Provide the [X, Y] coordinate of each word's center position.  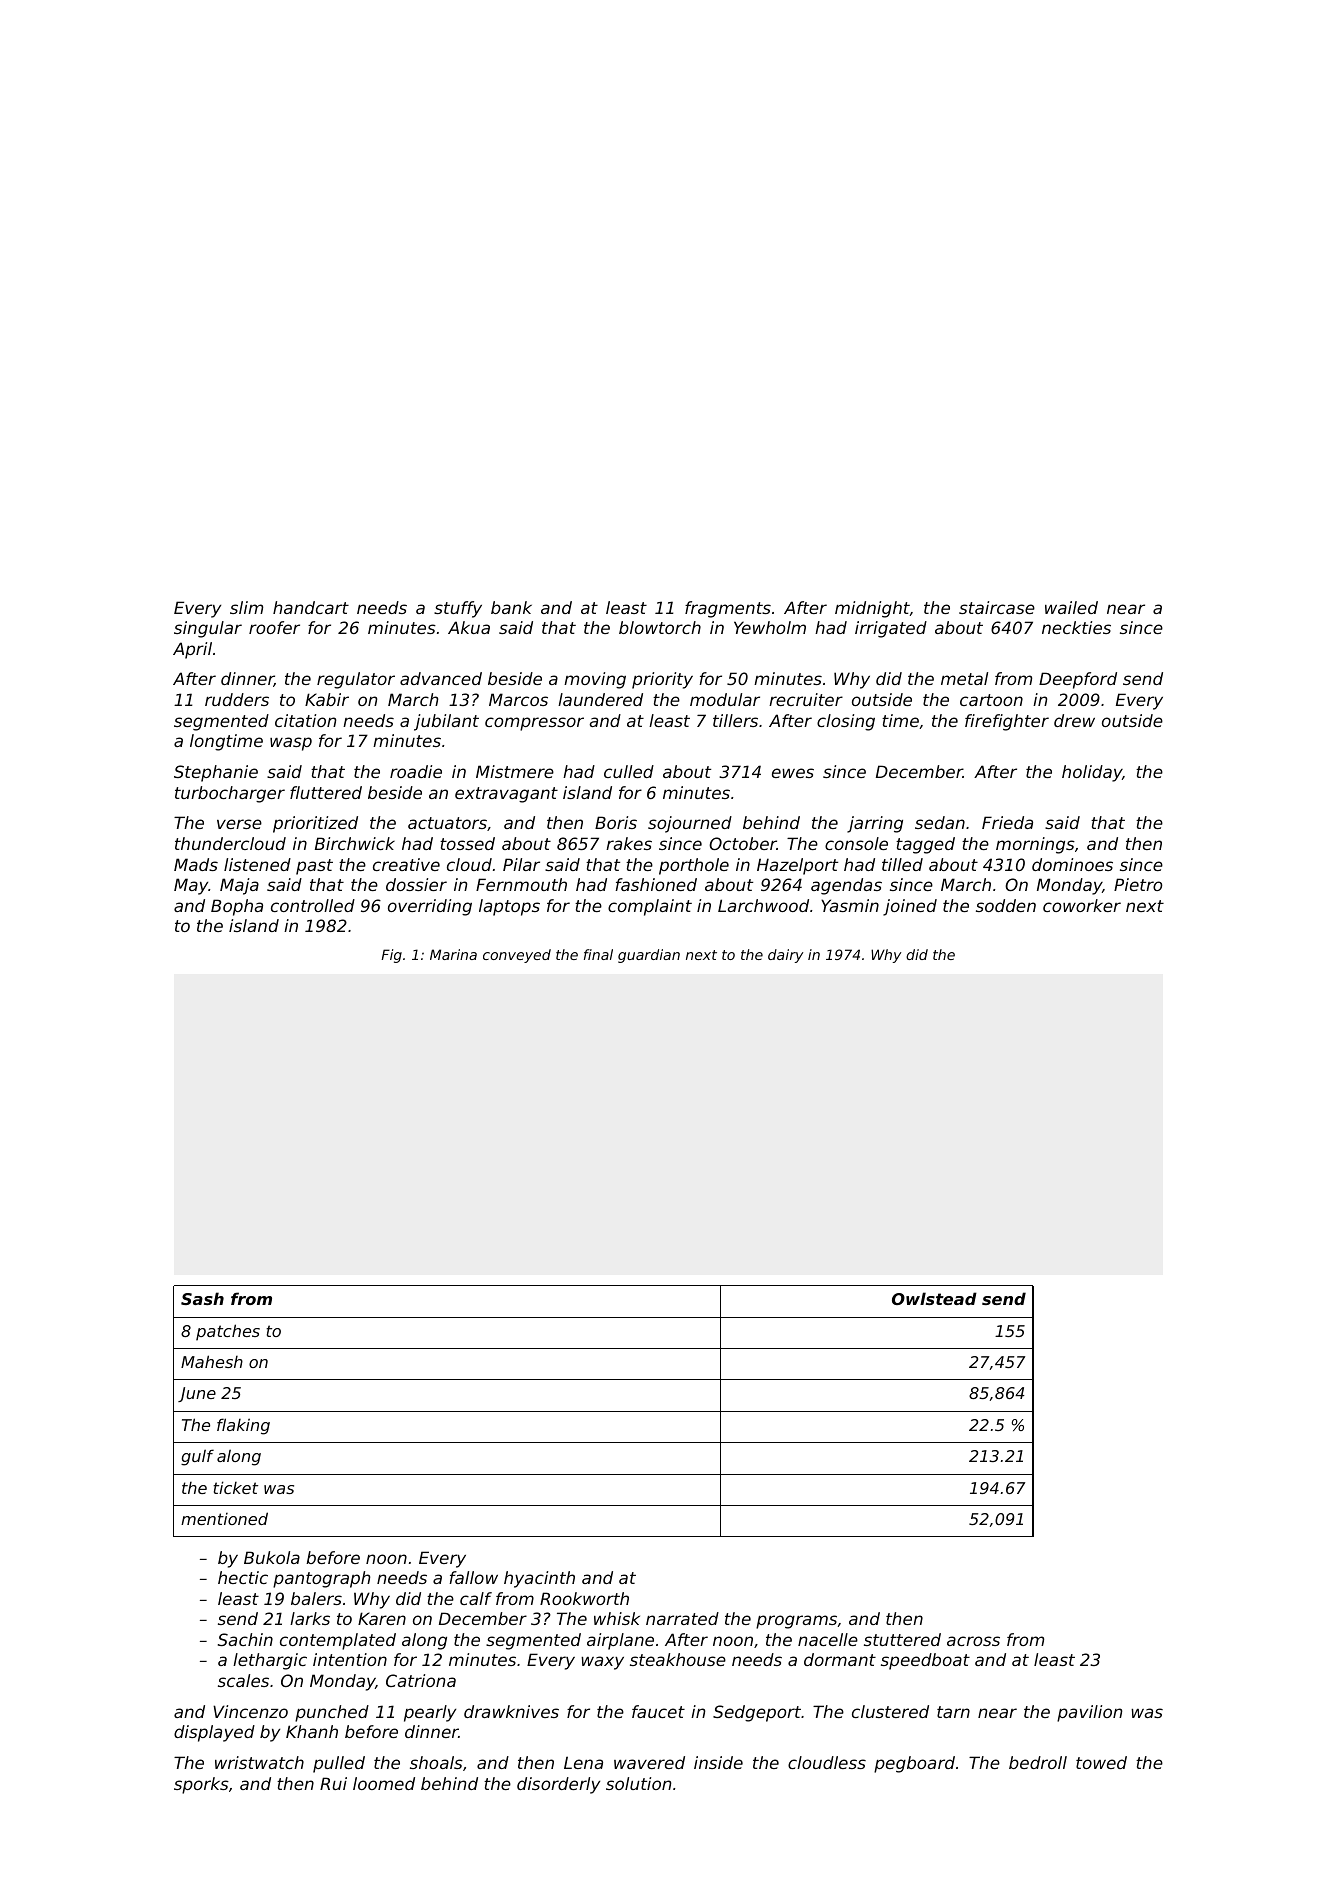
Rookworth [584, 1598]
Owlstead [934, 1298]
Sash [202, 1298]
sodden [1006, 905]
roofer [274, 627]
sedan [940, 822]
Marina [453, 954]
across [973, 1641]
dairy [785, 956]
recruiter [806, 699]
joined [910, 907]
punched [332, 1713]
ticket [235, 1487]
